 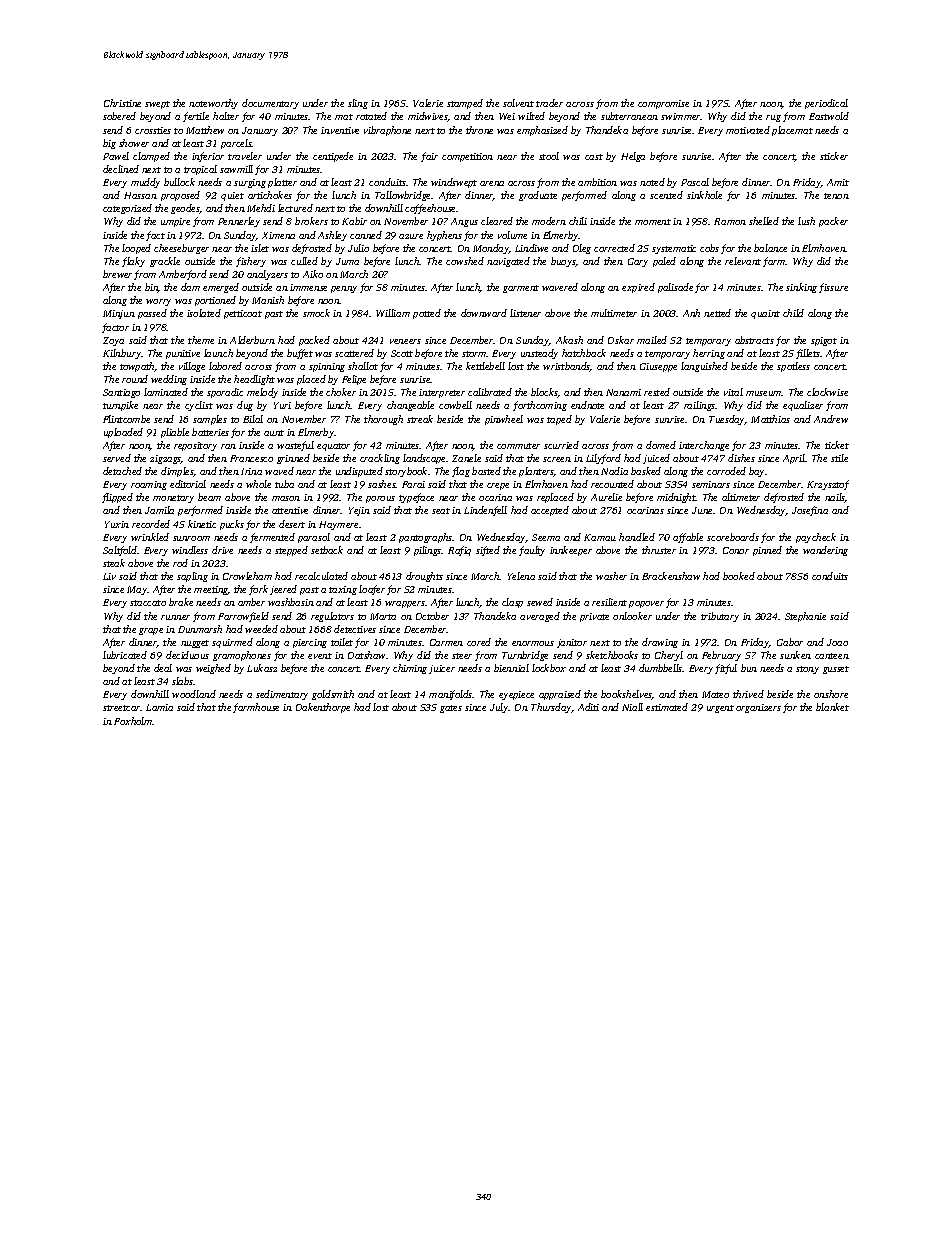 What do you see at coordinates (211, 590) in the image?
I see `meeting` at bounding box center [211, 590].
